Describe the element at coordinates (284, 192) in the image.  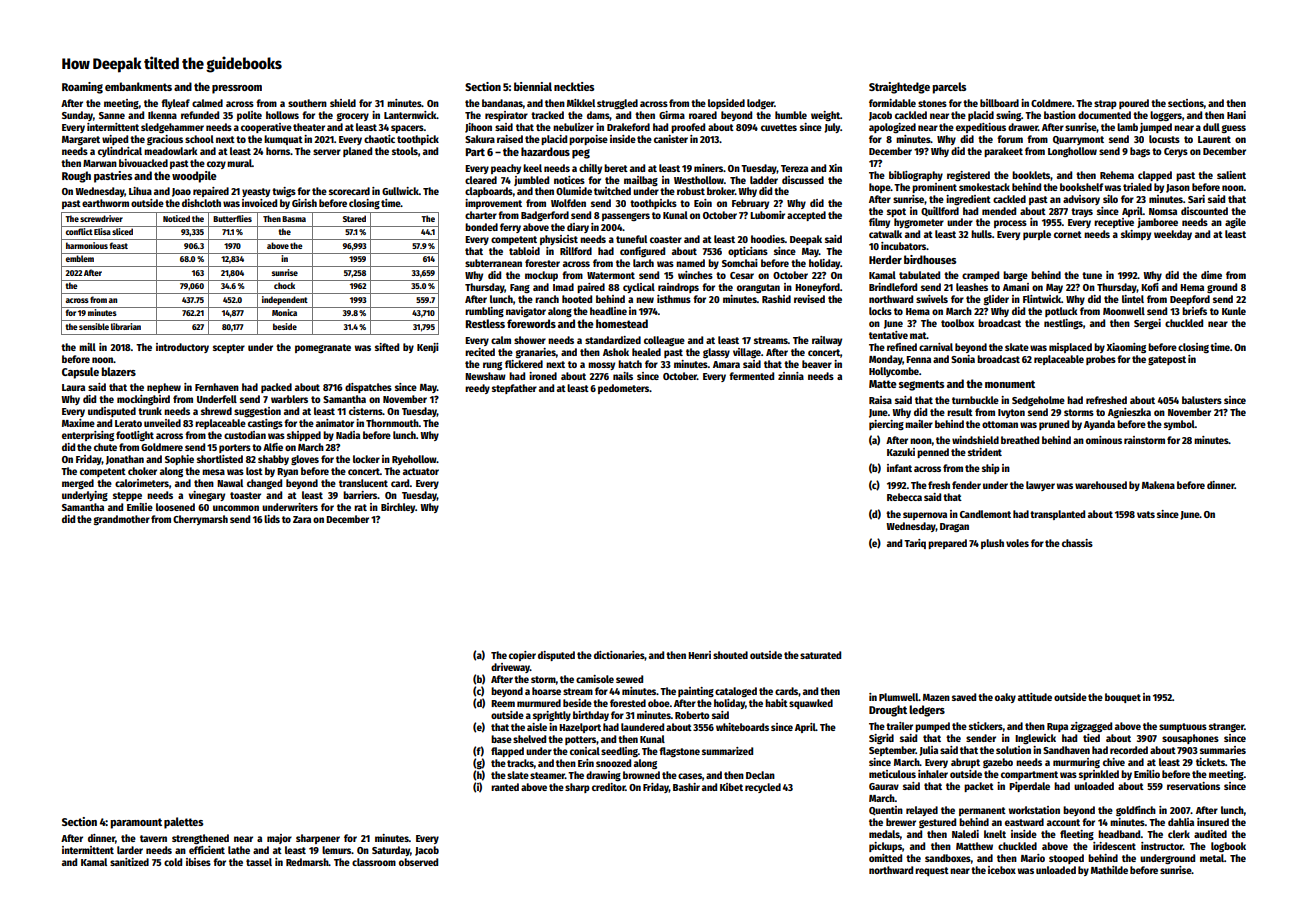
I see `twigs` at that location.
